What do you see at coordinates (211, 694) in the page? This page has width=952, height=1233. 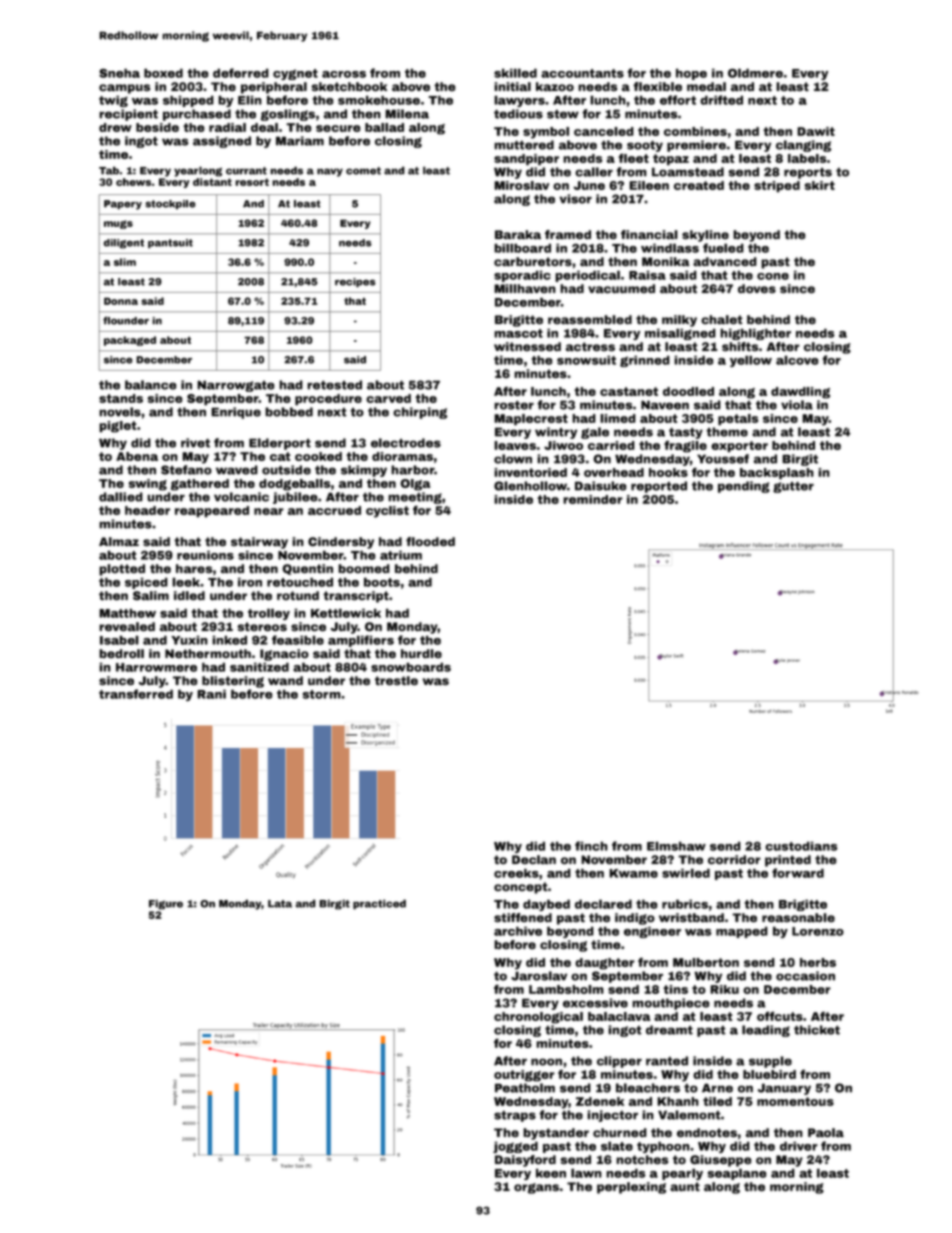 I see `Rani` at bounding box center [211, 694].
